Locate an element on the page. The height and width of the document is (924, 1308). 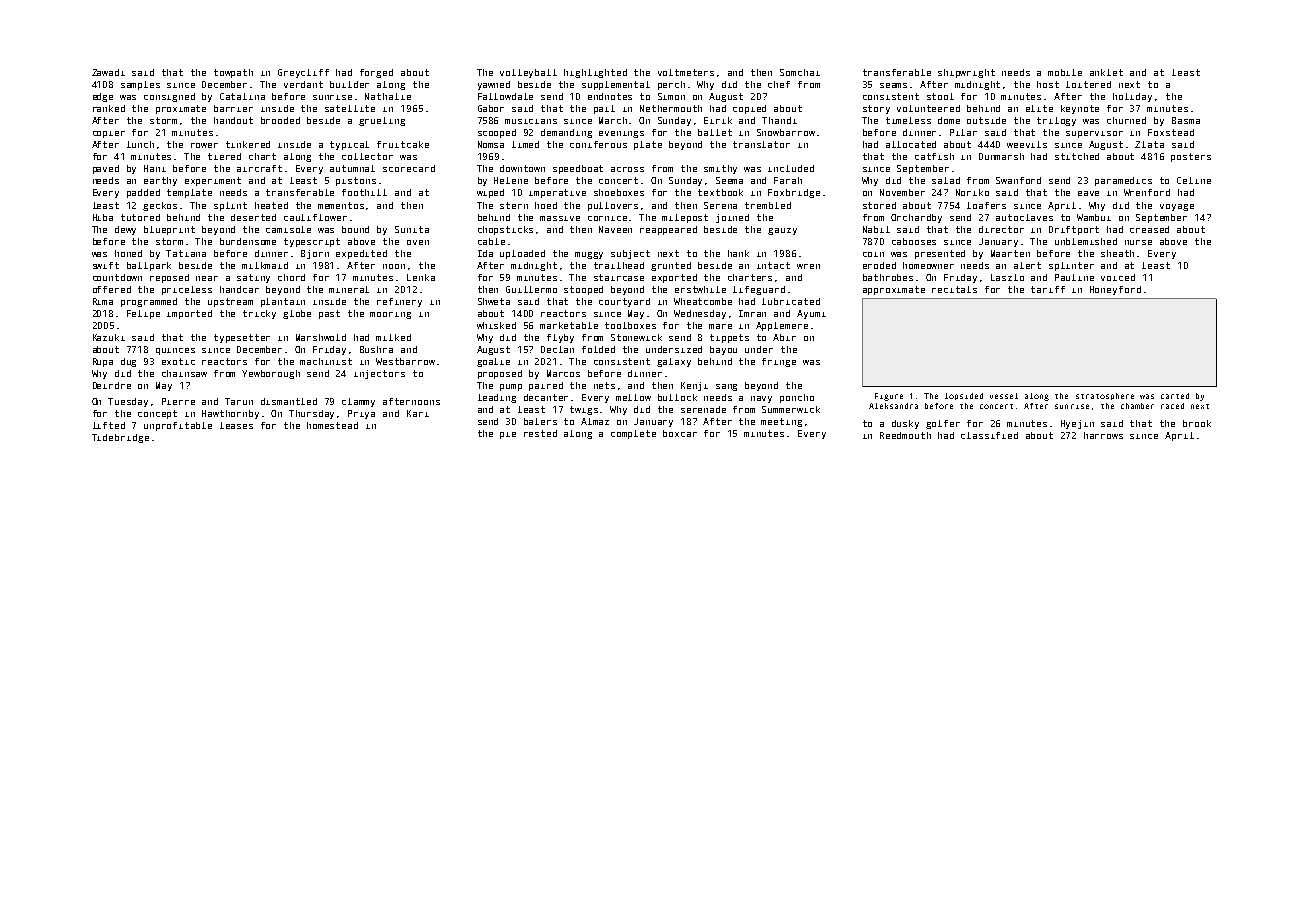
stooped is located at coordinates (583, 290).
